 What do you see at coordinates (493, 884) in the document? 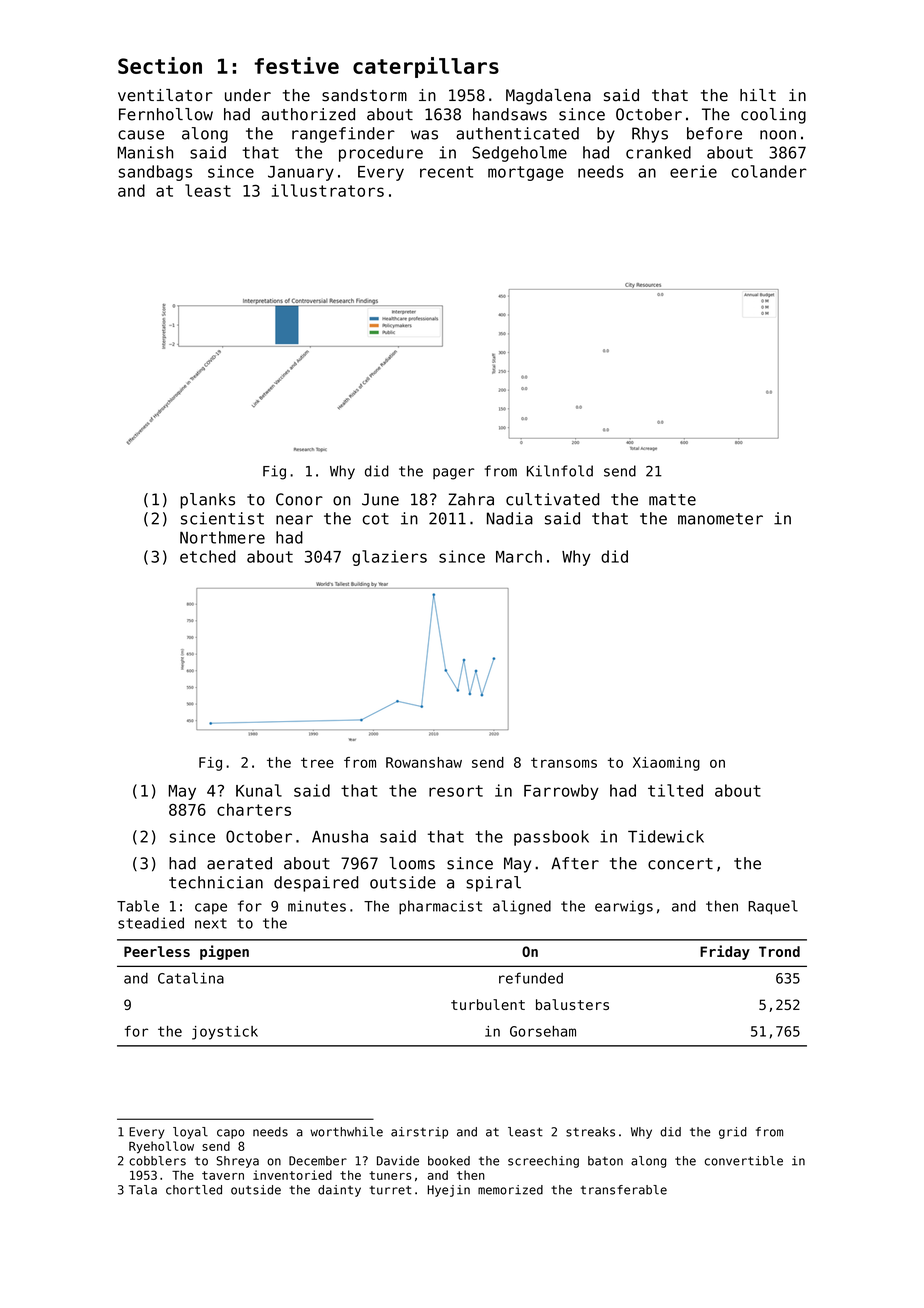
I see `spiral` at bounding box center [493, 884].
